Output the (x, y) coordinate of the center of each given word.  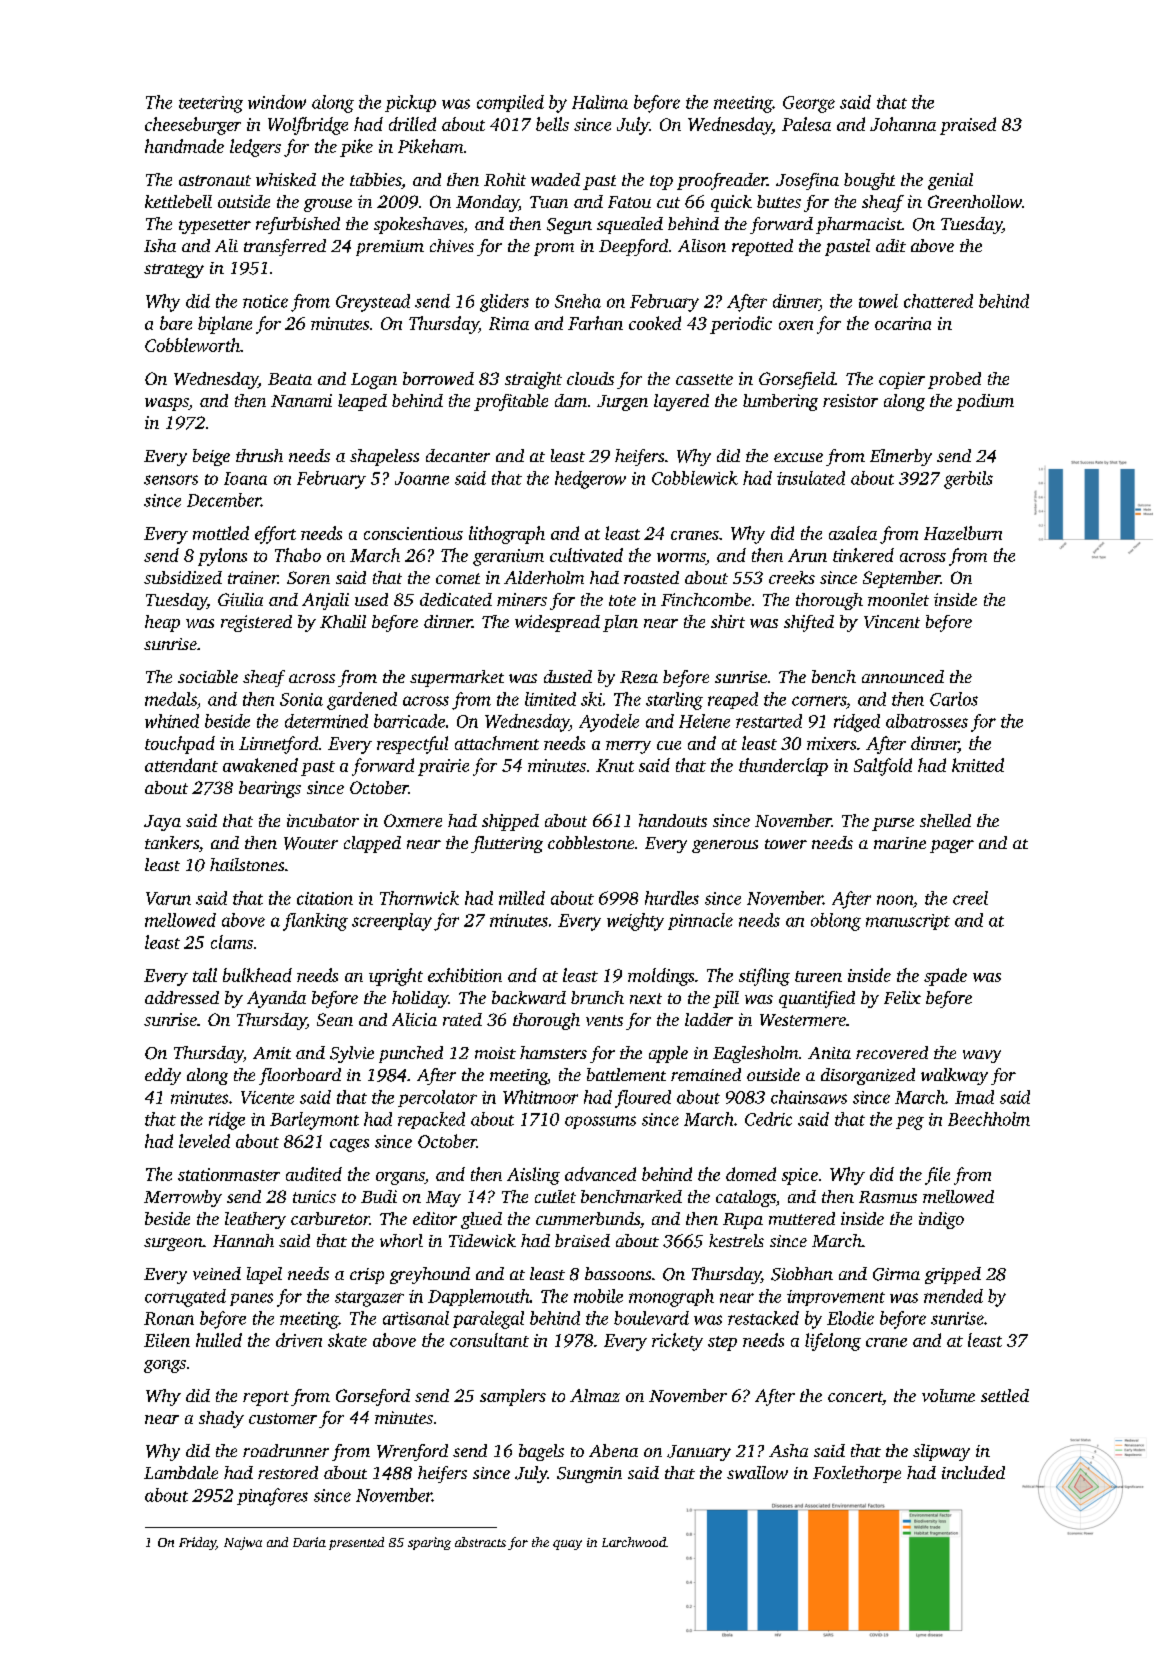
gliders (504, 303)
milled (522, 898)
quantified (817, 999)
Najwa (243, 1543)
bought (869, 181)
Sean (335, 1019)
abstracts (480, 1542)
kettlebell (178, 201)
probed (954, 380)
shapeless (384, 457)
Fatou (629, 202)
